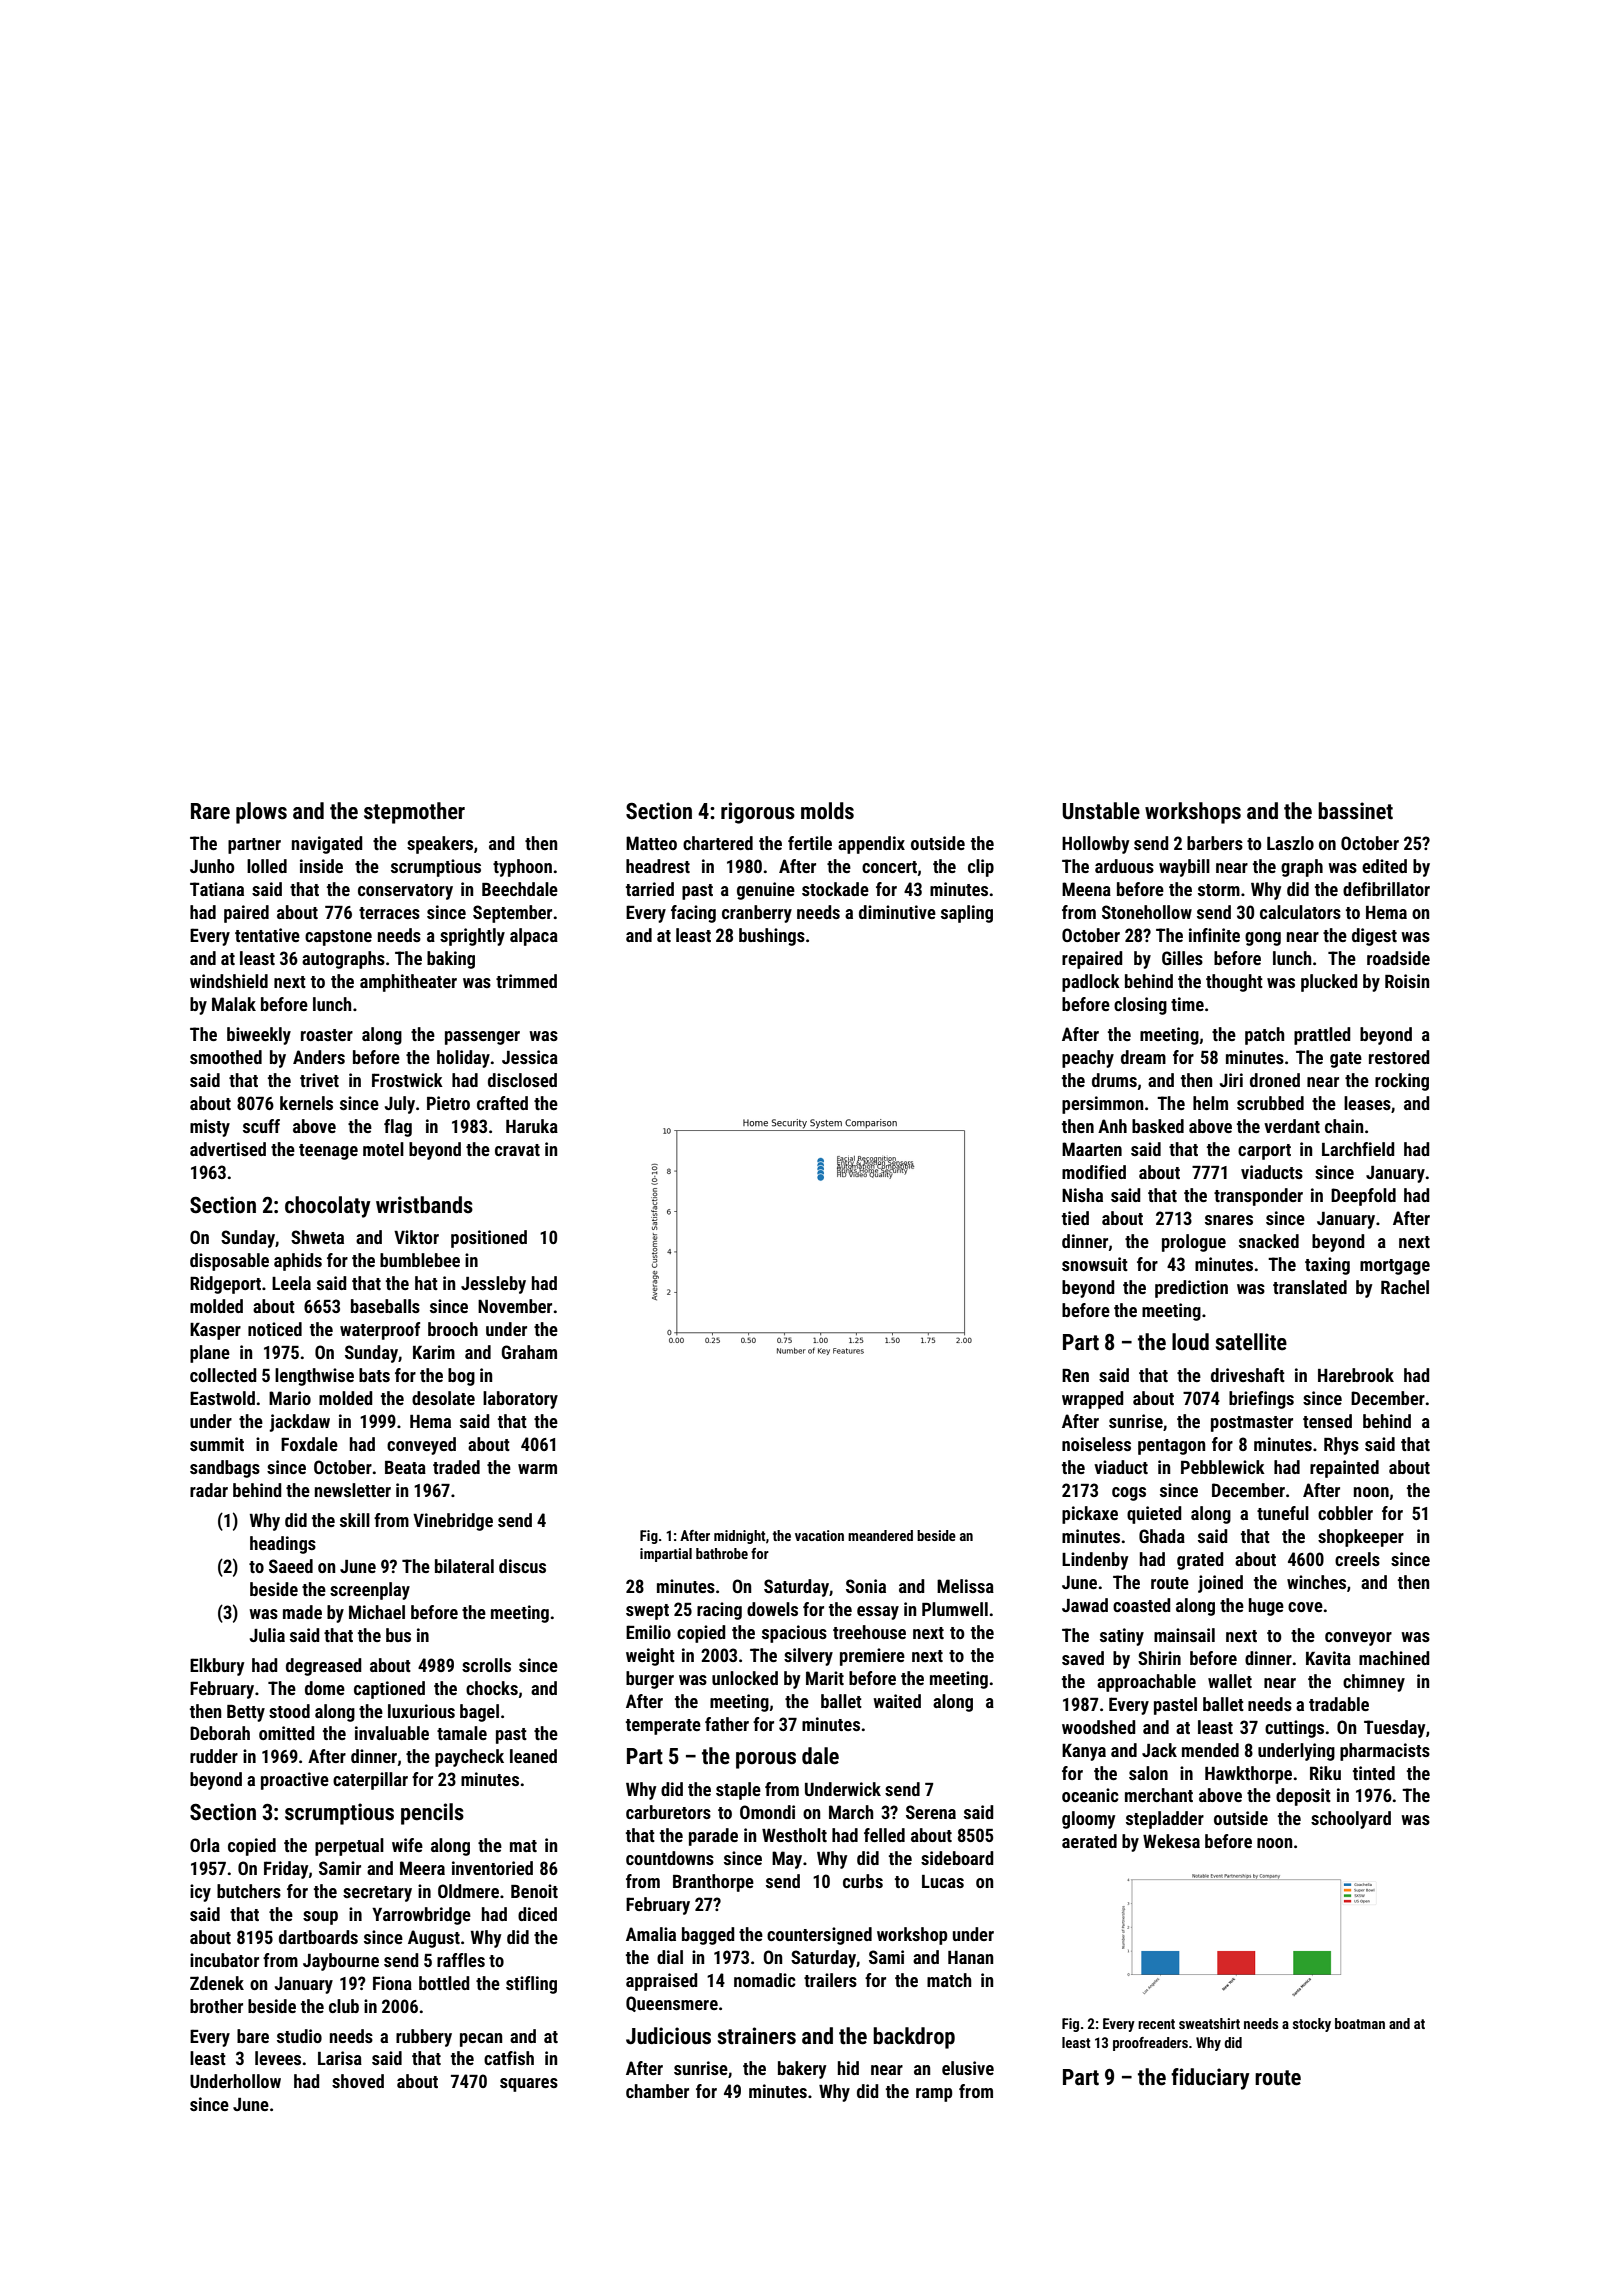 This screenshot has height=2292, width=1620. What do you see at coordinates (217, 1444) in the screenshot?
I see `summit` at bounding box center [217, 1444].
